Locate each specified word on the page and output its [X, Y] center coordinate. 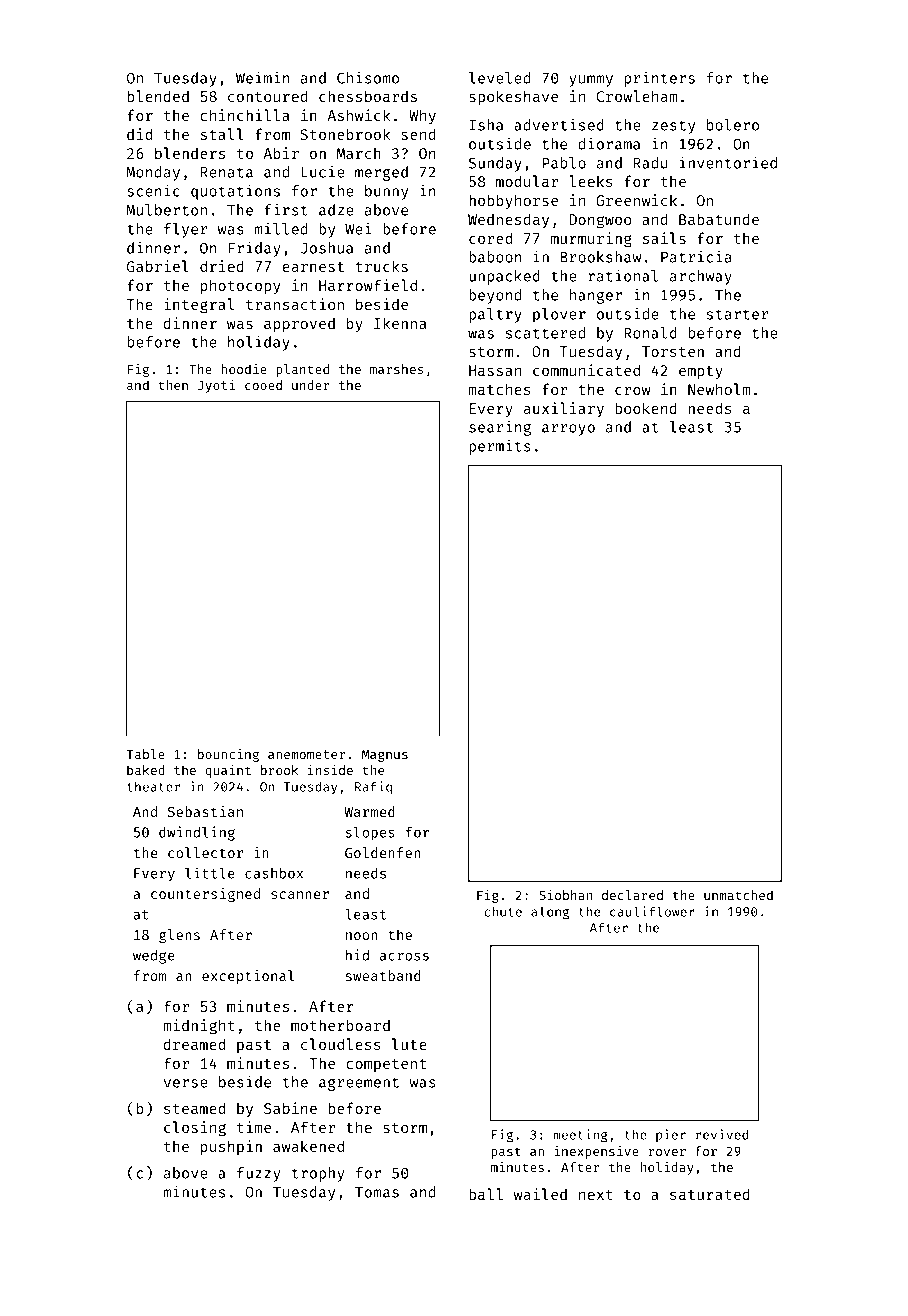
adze [336, 210]
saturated [710, 1194]
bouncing [228, 755]
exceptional [248, 977]
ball [486, 1194]
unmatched [738, 895]
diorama [609, 143]
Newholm [719, 389]
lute [409, 1044]
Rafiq [373, 787]
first [286, 209]
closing [195, 1129]
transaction [295, 304]
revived [722, 1134]
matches [500, 389]
